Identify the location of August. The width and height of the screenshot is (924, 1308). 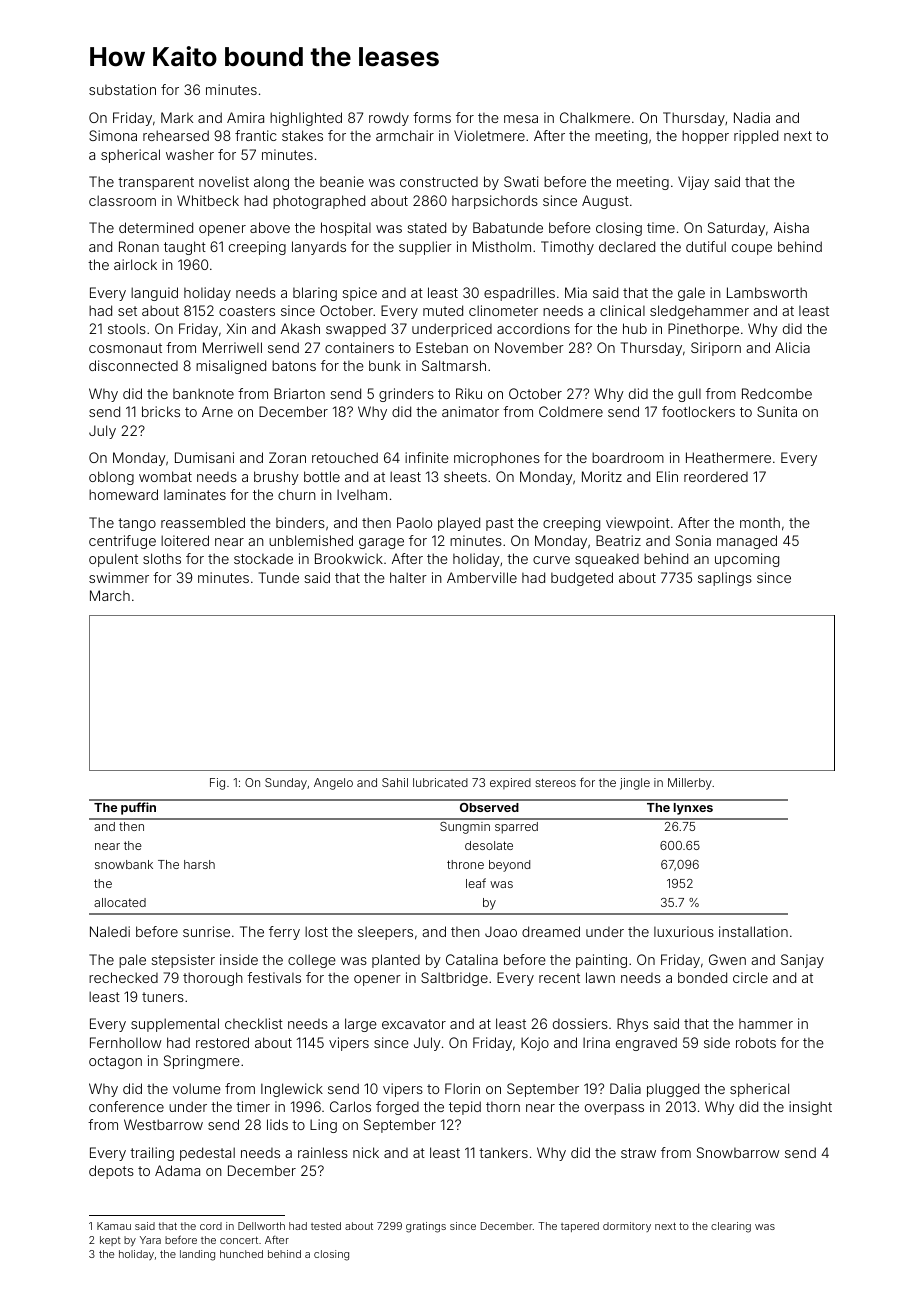
(605, 202).
